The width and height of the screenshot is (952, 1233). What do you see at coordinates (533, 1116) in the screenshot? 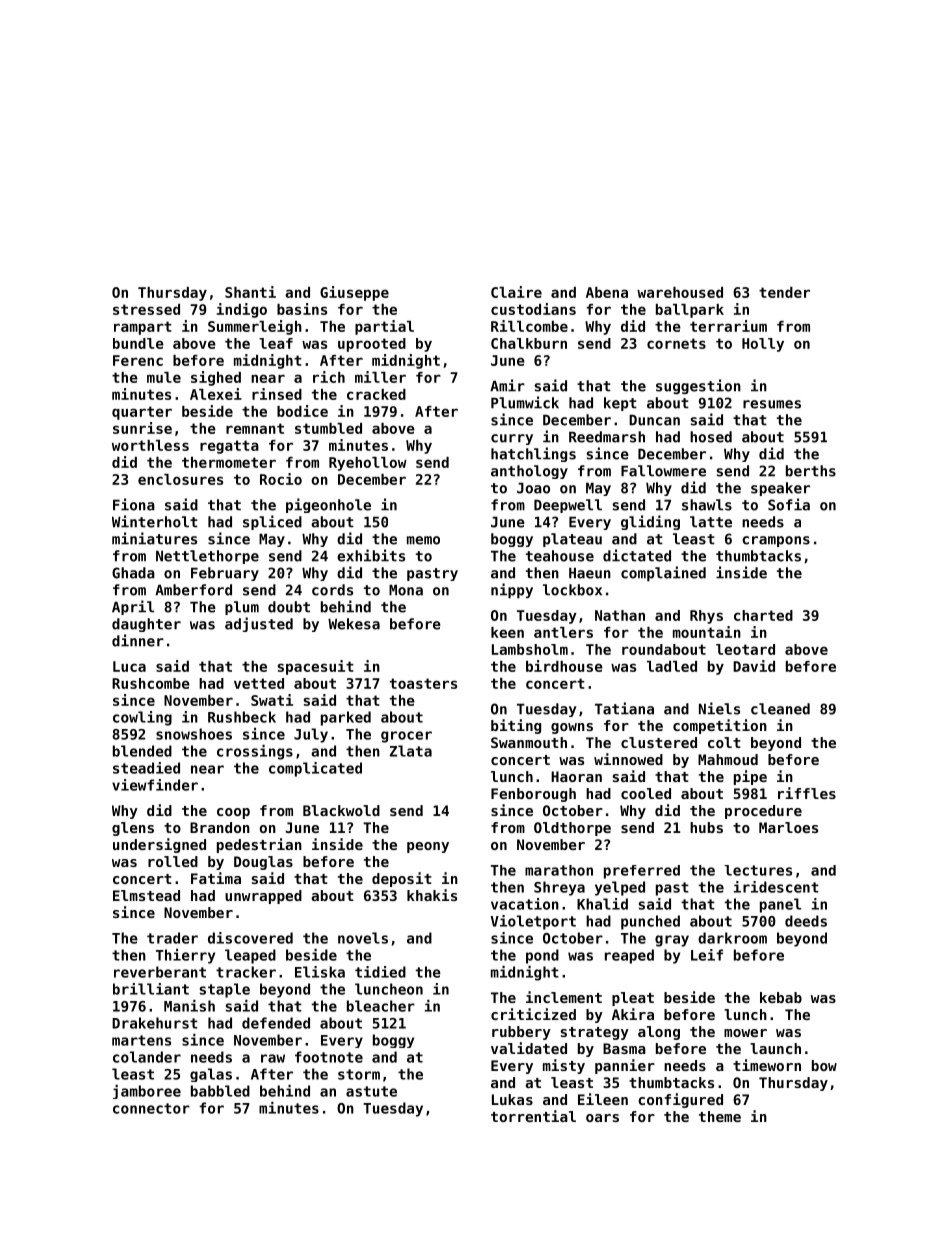
I see `torrential` at bounding box center [533, 1116].
